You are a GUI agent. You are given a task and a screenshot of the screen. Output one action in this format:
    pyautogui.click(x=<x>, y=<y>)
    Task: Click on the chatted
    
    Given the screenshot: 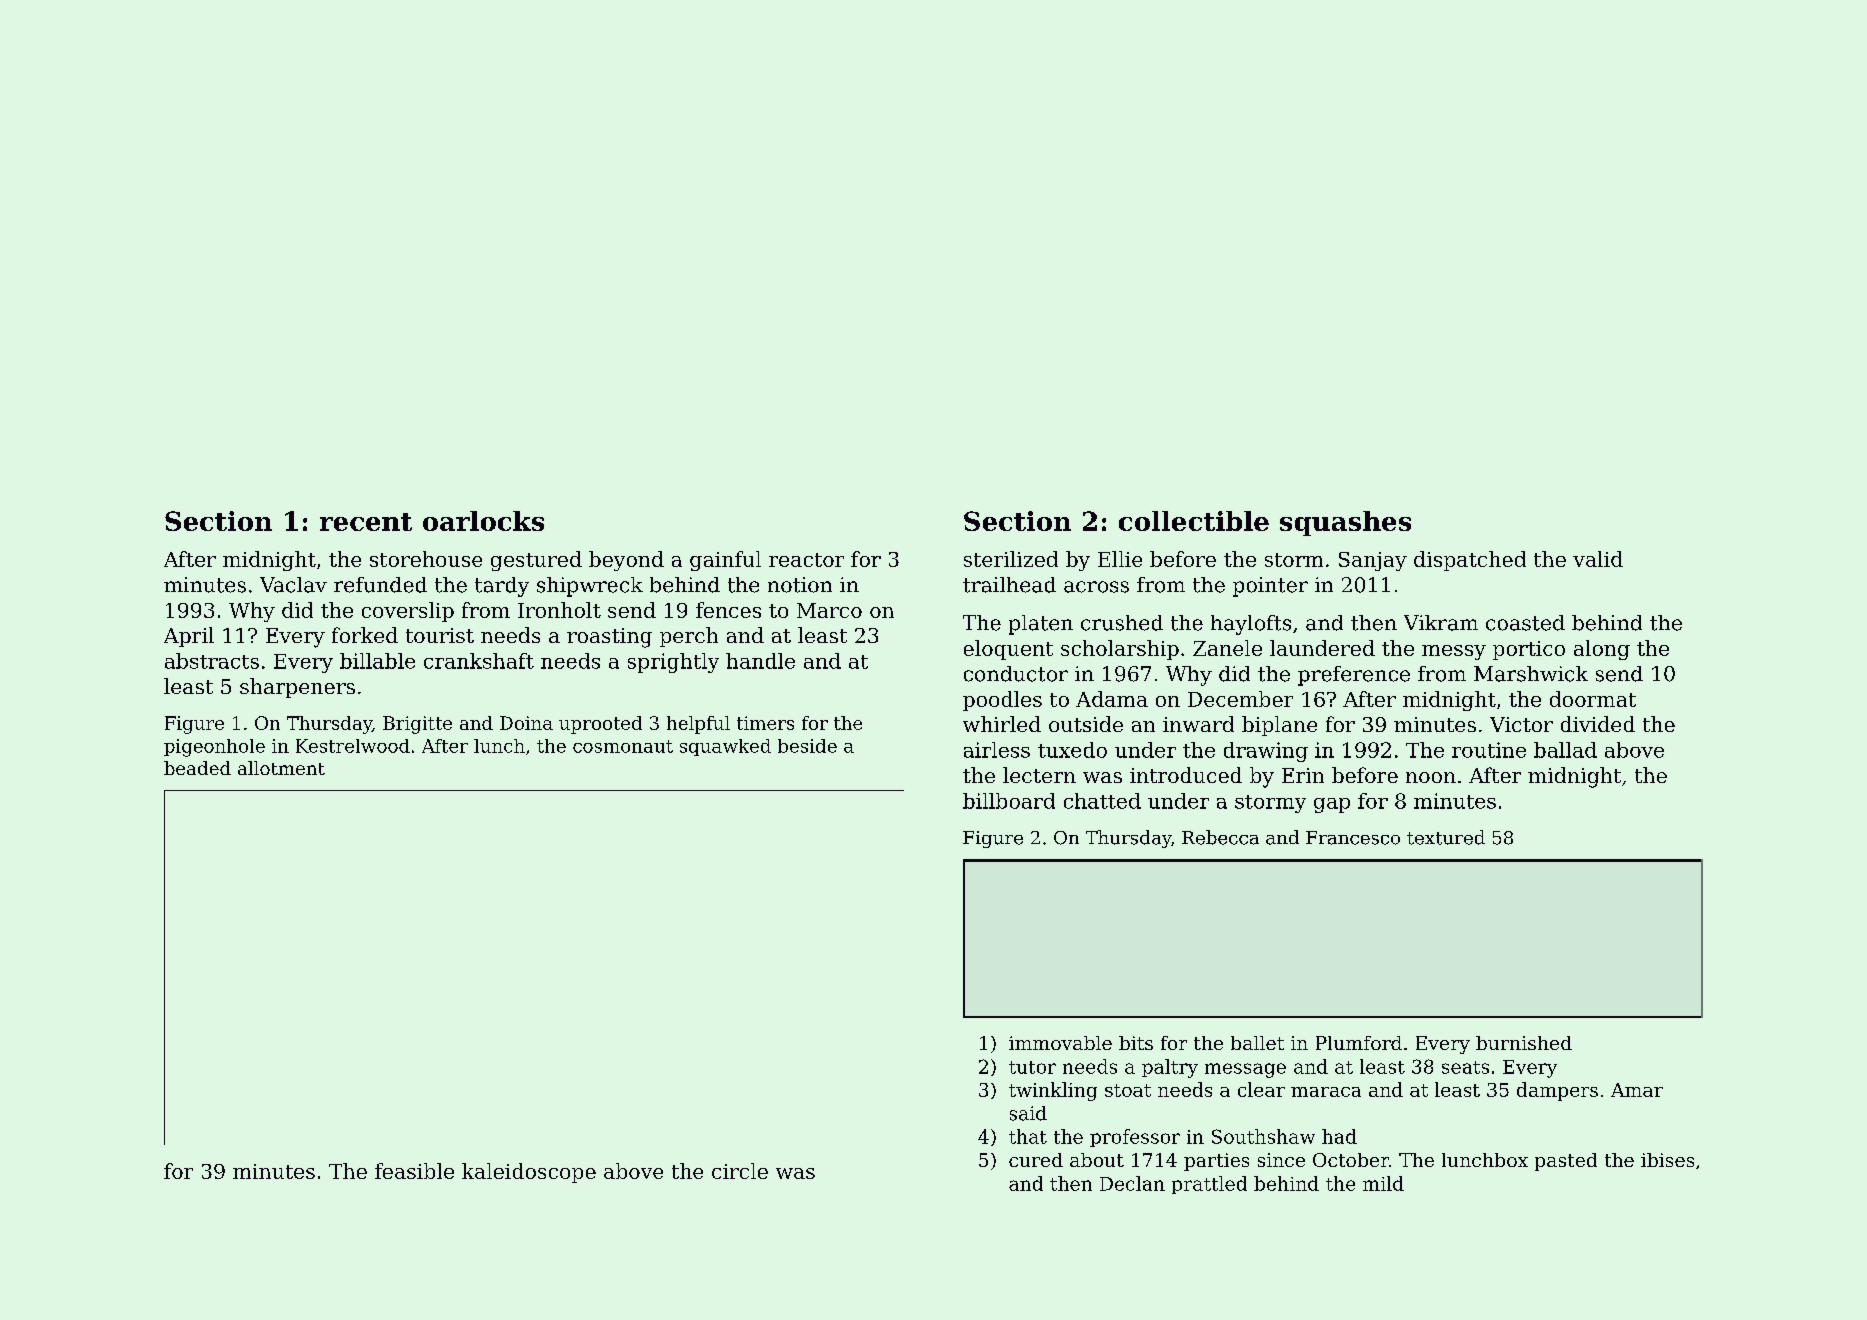 What is the action you would take?
    pyautogui.click(x=1102, y=801)
